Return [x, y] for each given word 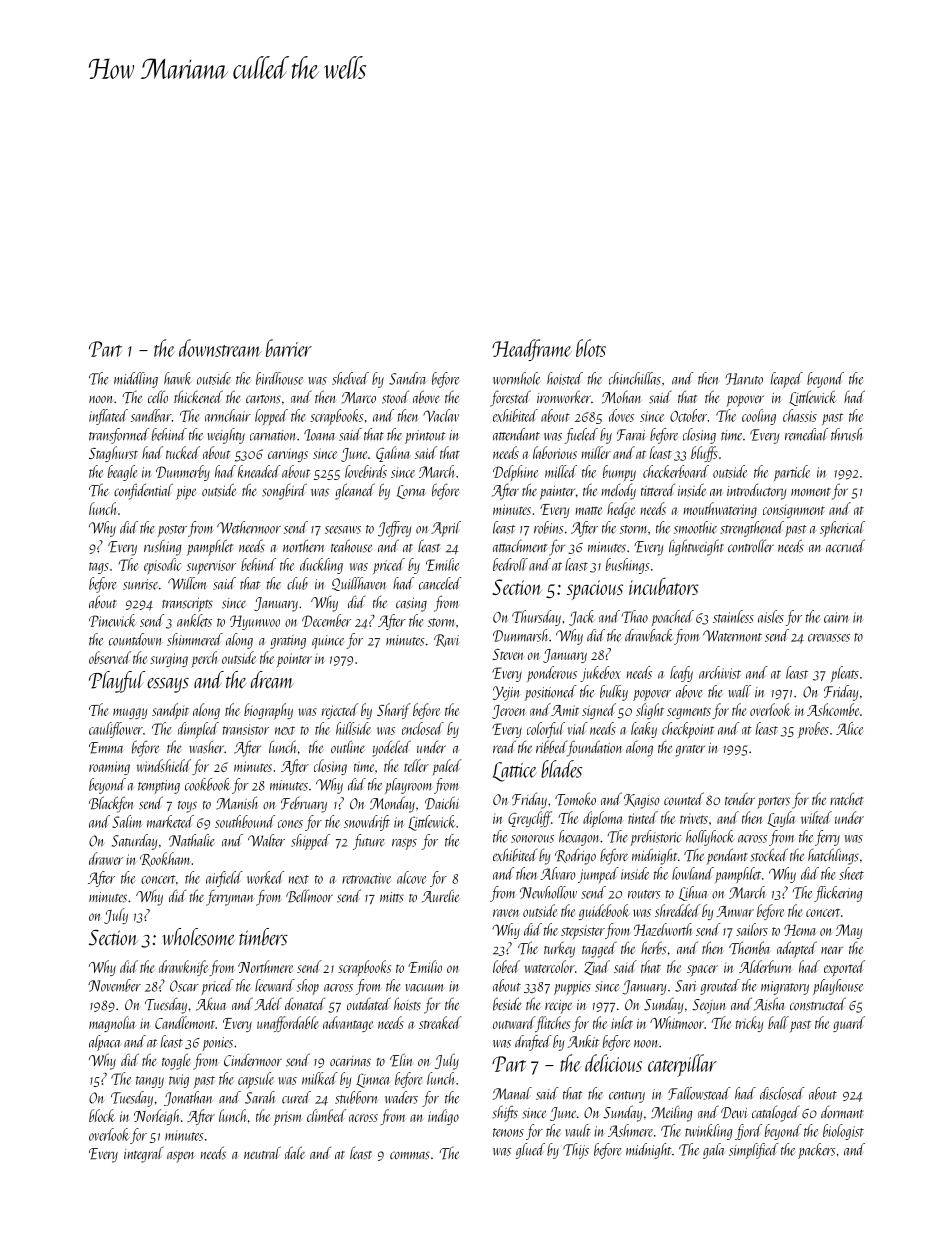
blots [591, 348]
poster [172, 531]
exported [844, 968]
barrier [289, 348]
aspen [181, 1157]
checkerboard [676, 471]
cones [290, 824]
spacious [595, 590]
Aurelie [440, 896]
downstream [220, 348]
